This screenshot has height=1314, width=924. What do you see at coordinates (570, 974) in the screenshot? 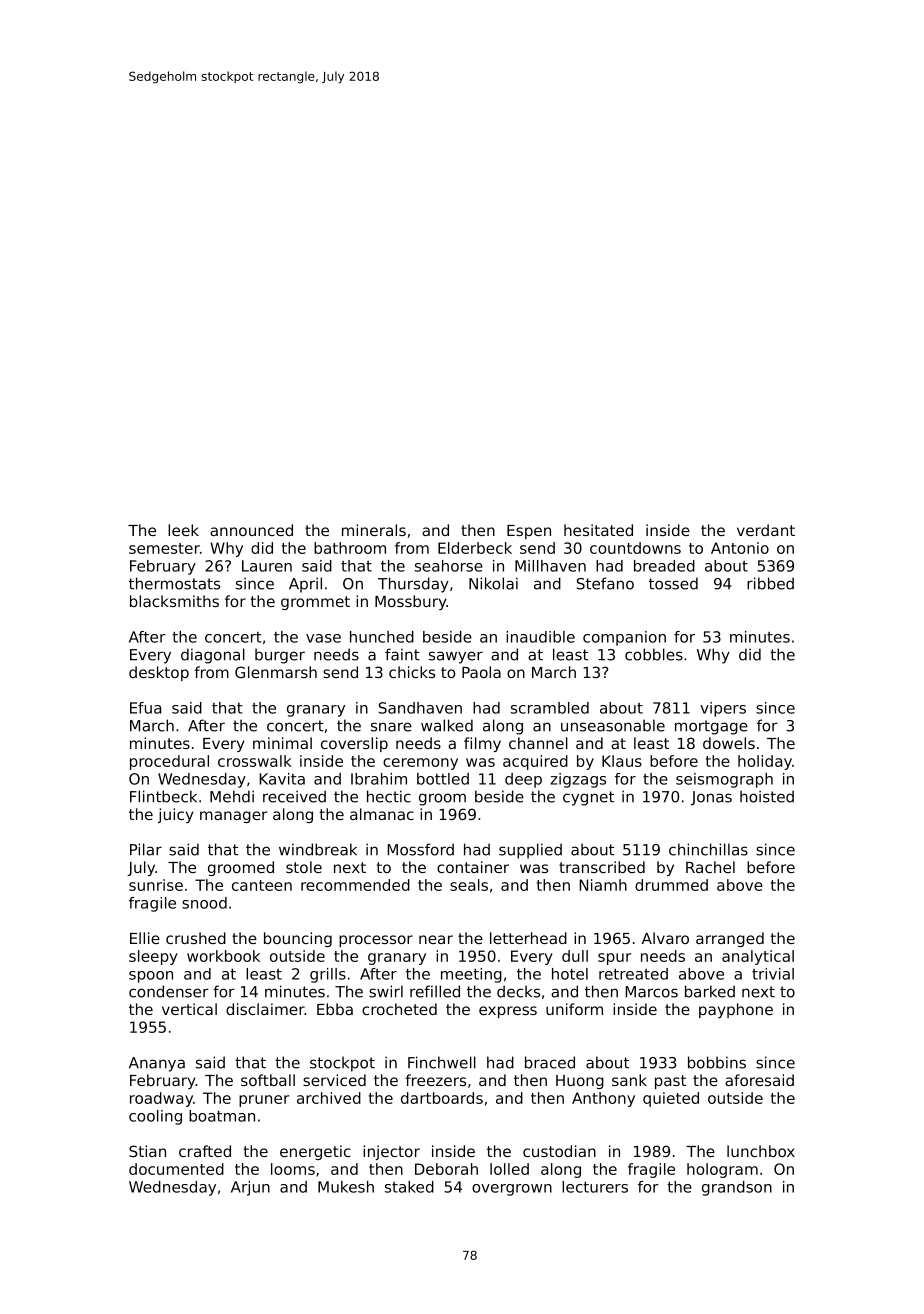
I see `hotel` at bounding box center [570, 974].
